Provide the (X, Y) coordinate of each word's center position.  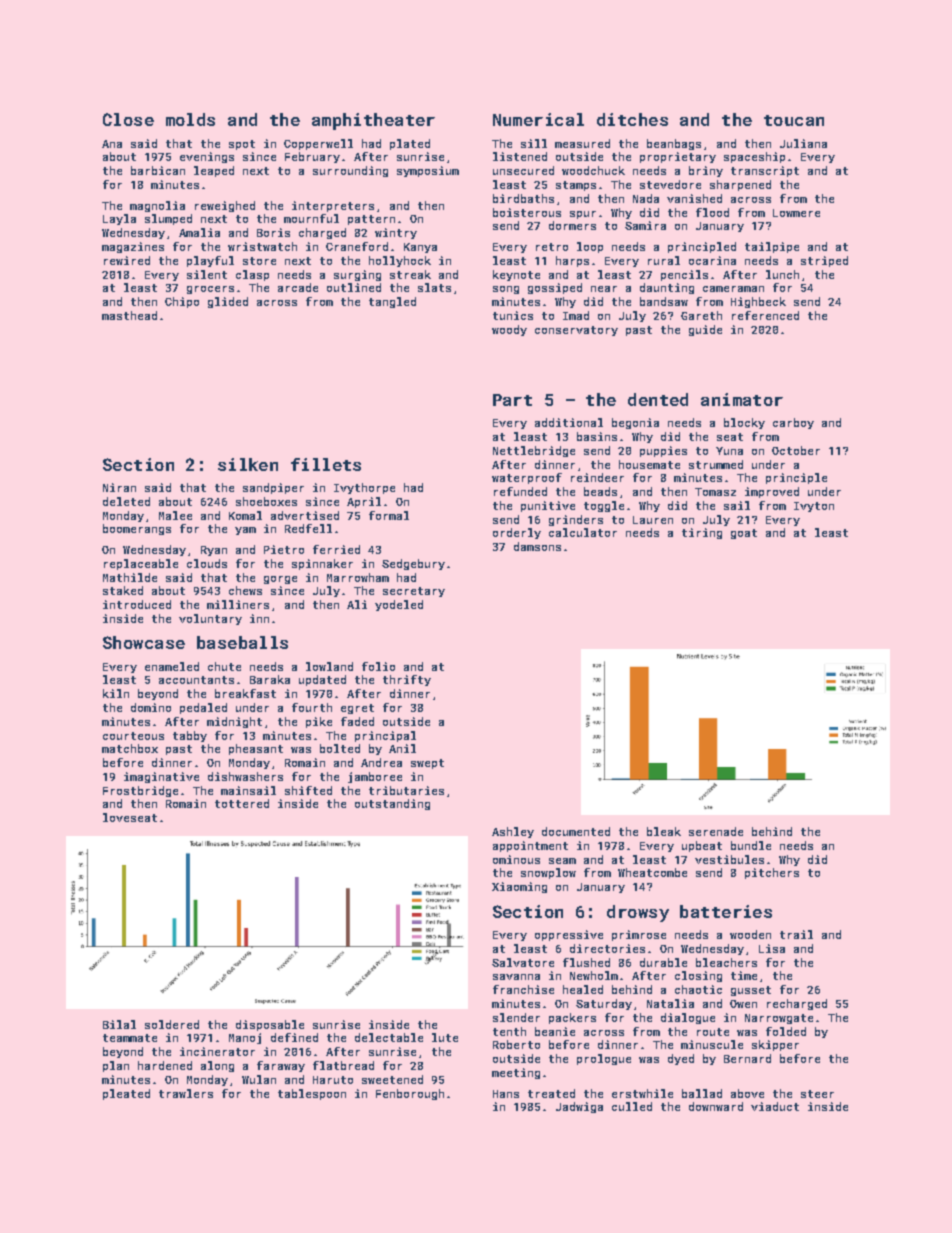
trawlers (186, 1093)
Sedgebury (413, 564)
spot (242, 145)
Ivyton (814, 507)
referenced (765, 315)
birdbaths (523, 198)
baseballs (242, 642)
